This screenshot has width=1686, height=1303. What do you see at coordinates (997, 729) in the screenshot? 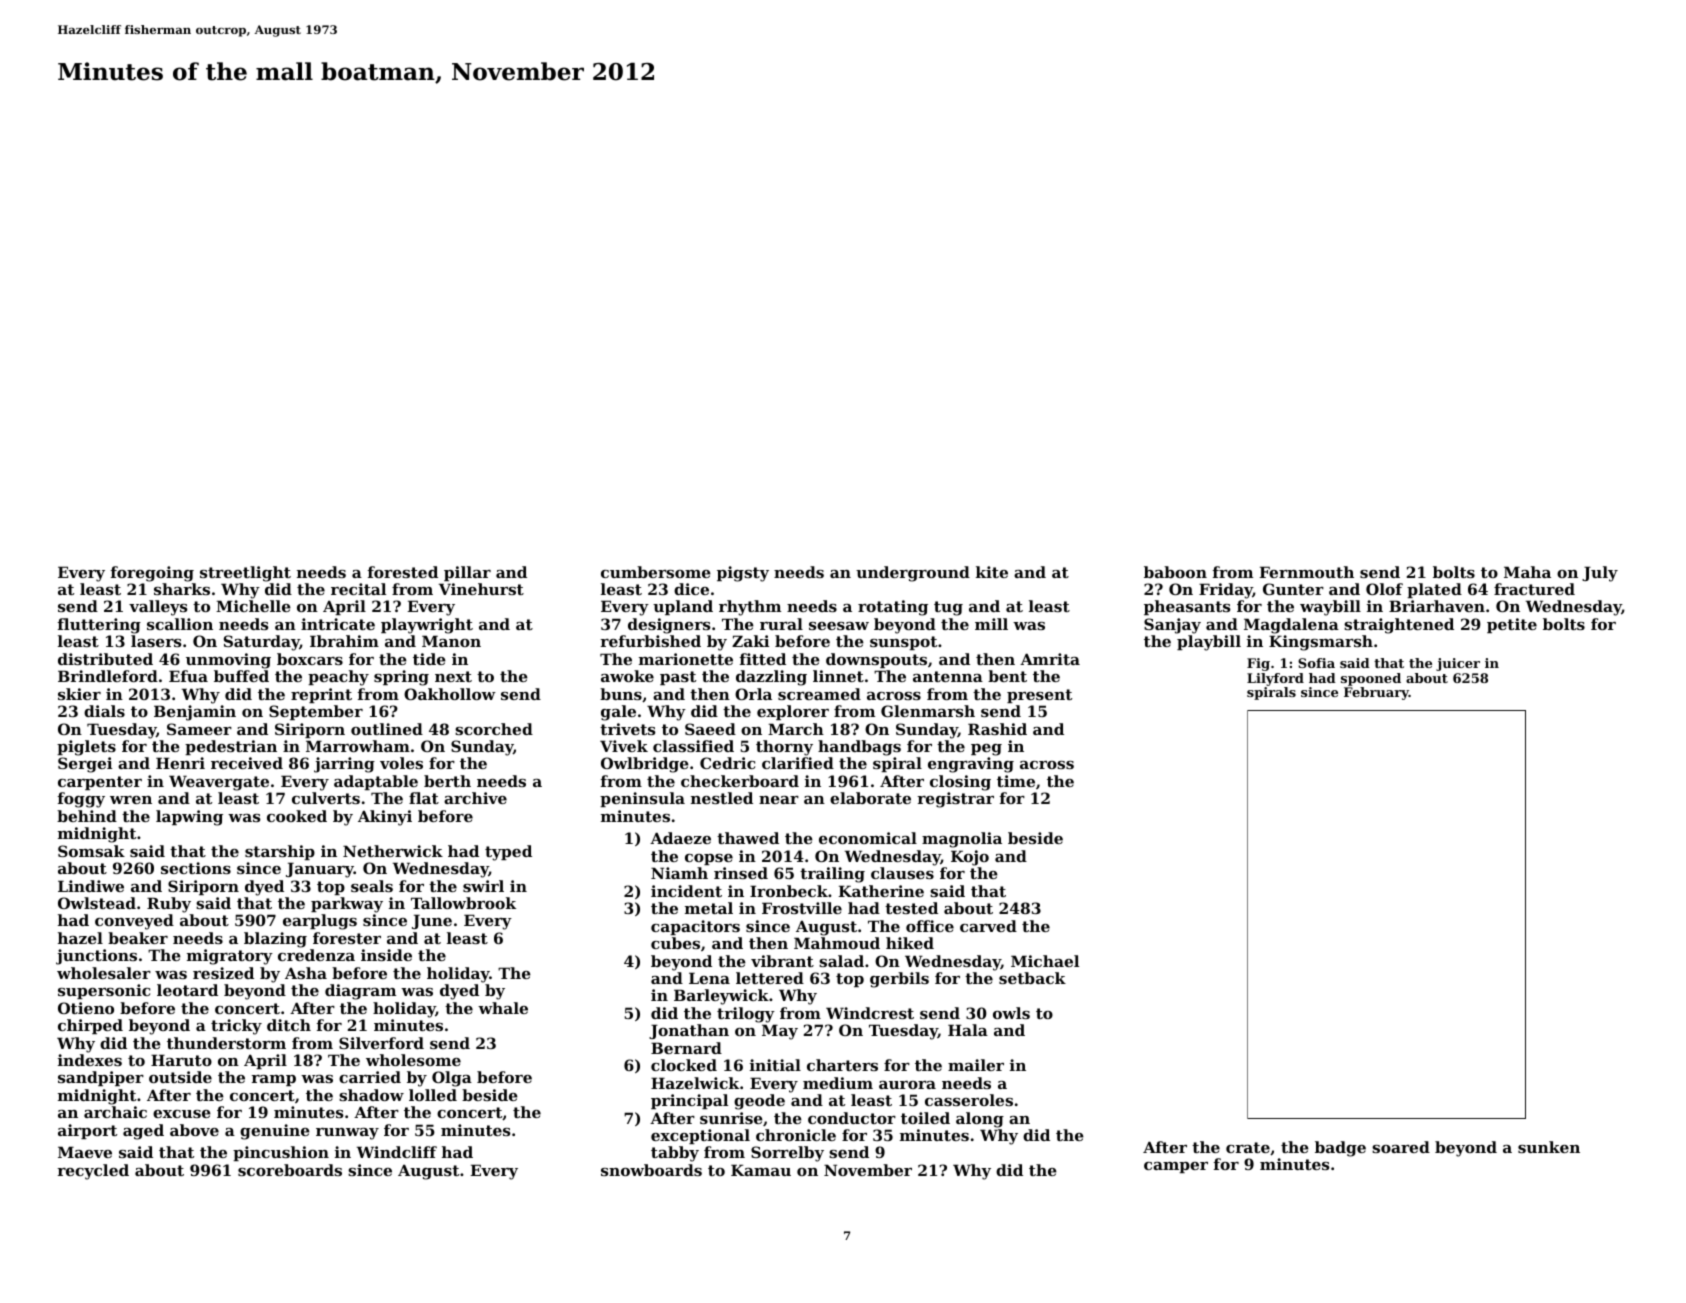
I see `Rashid` at bounding box center [997, 729].
